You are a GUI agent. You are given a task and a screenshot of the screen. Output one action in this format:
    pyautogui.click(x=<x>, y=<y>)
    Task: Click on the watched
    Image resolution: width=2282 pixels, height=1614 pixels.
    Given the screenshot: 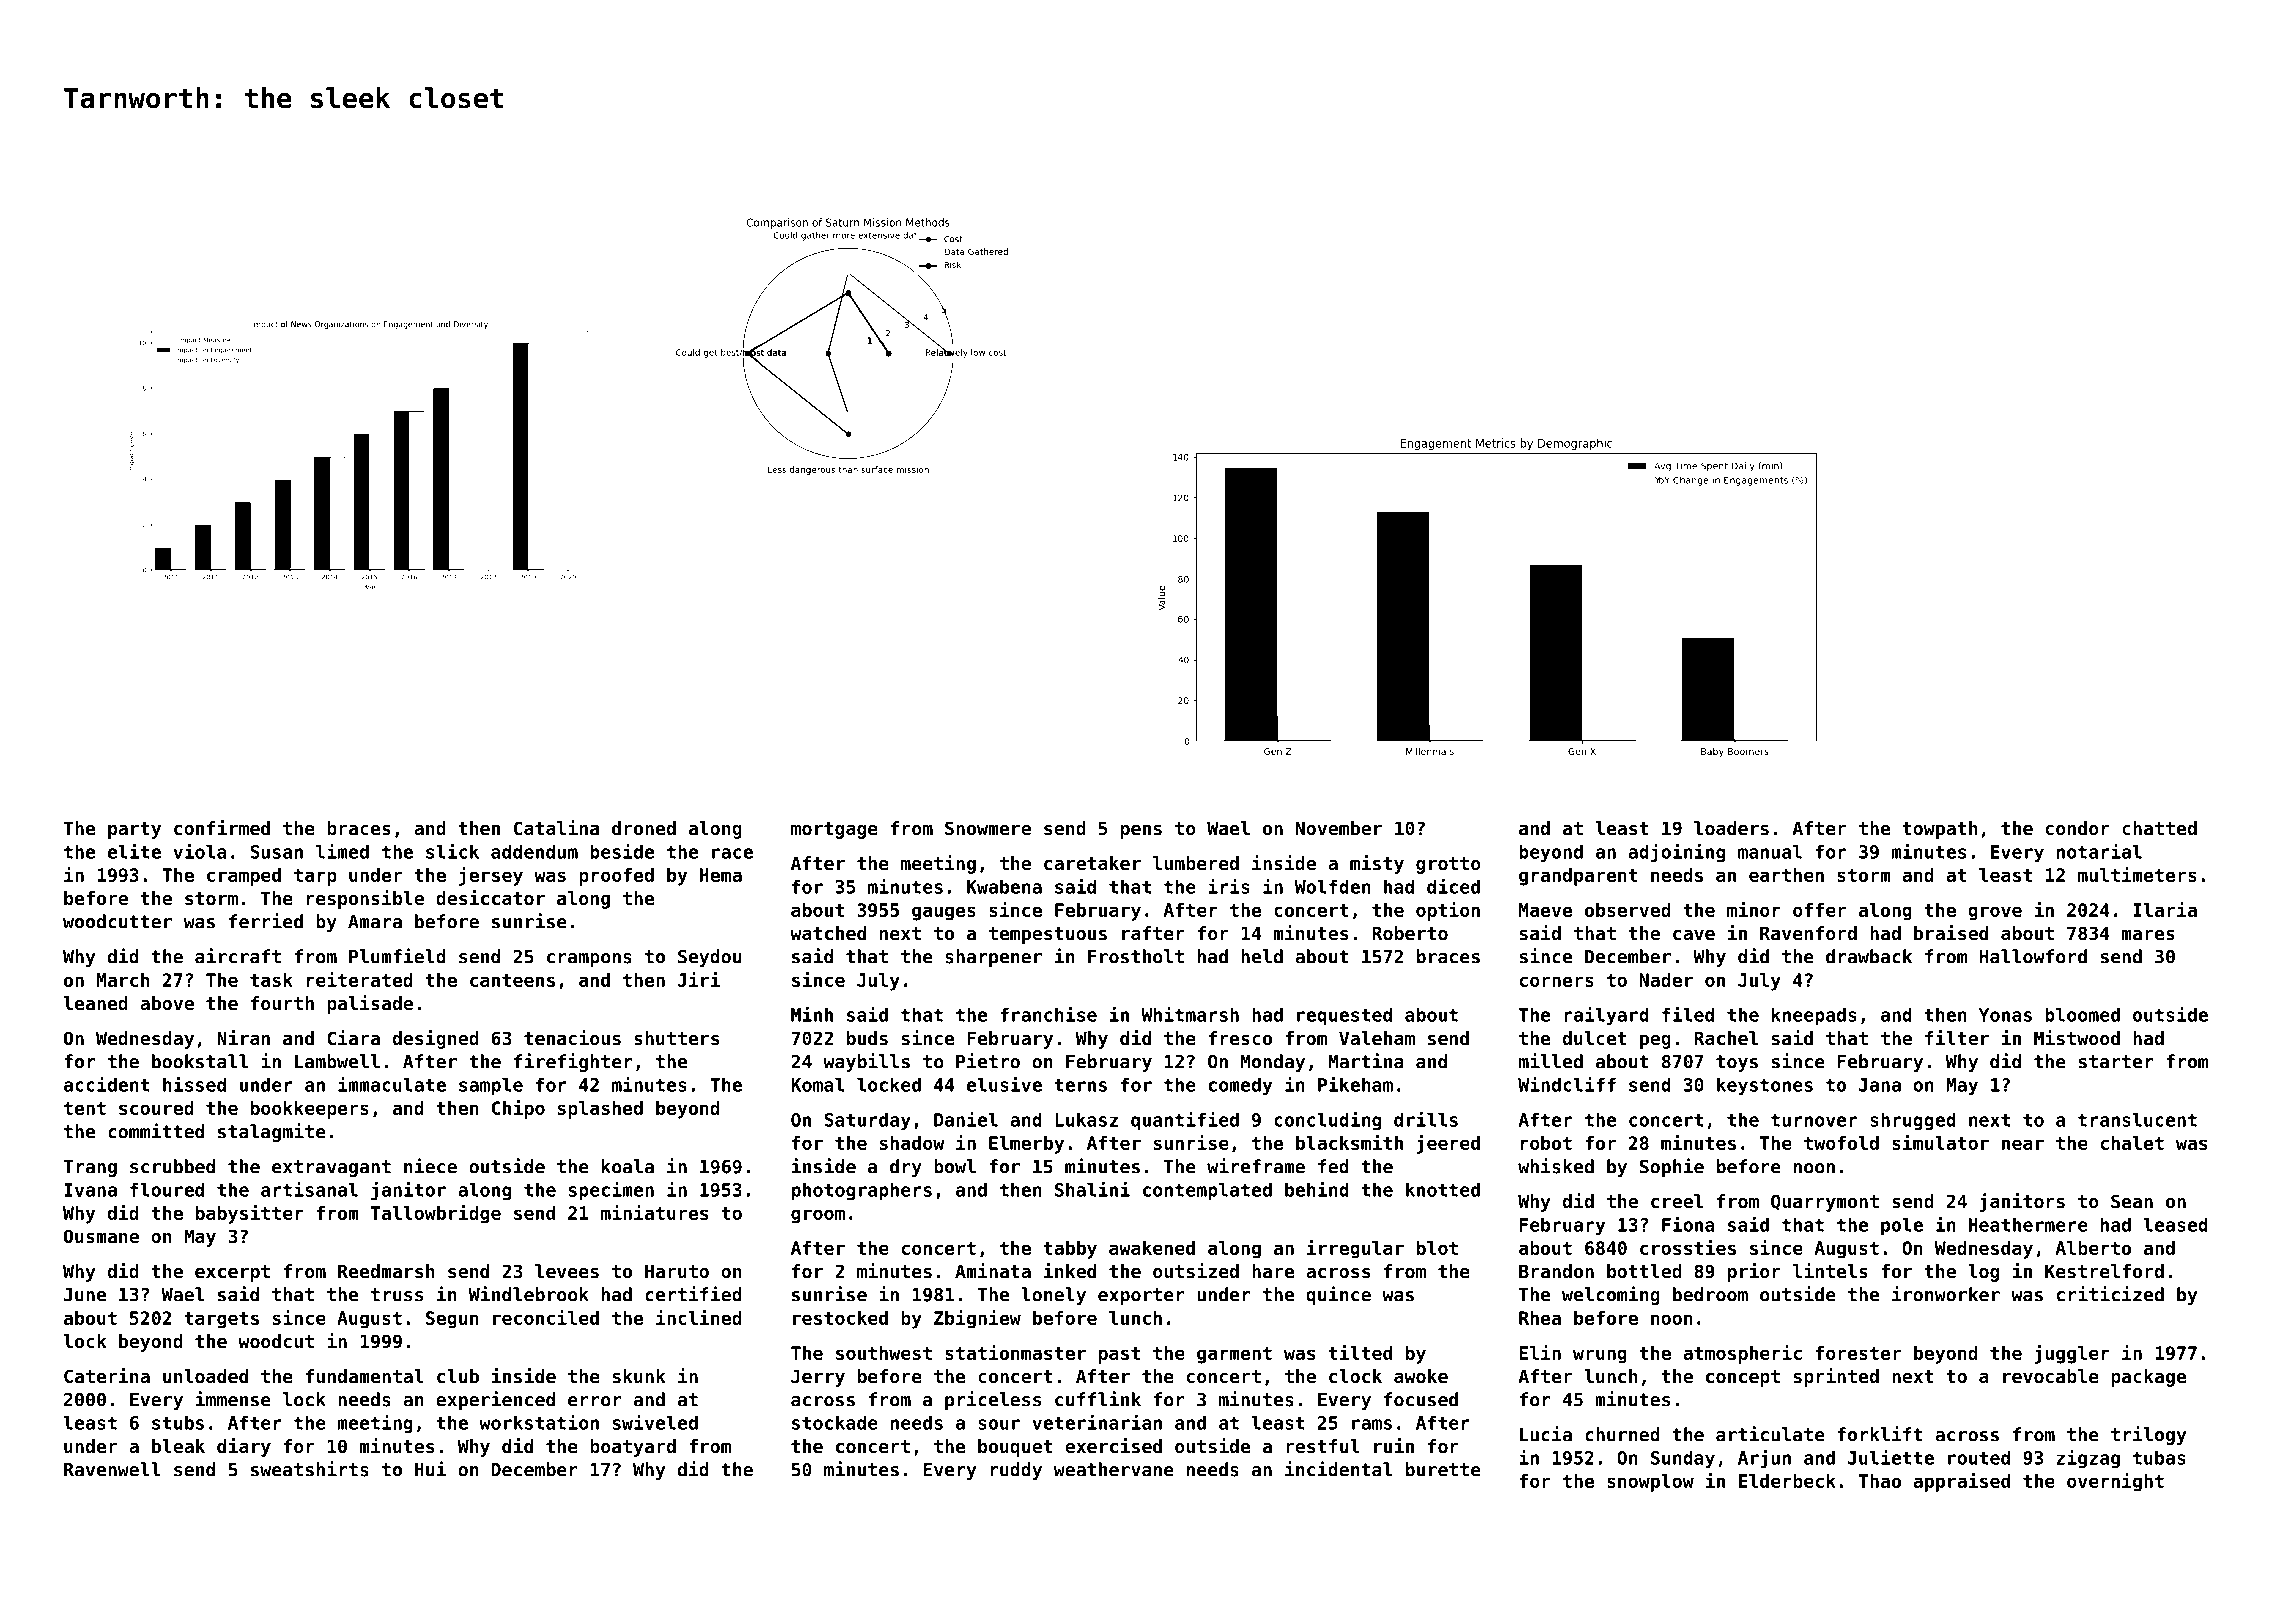 What is the action you would take?
    pyautogui.click(x=828, y=933)
